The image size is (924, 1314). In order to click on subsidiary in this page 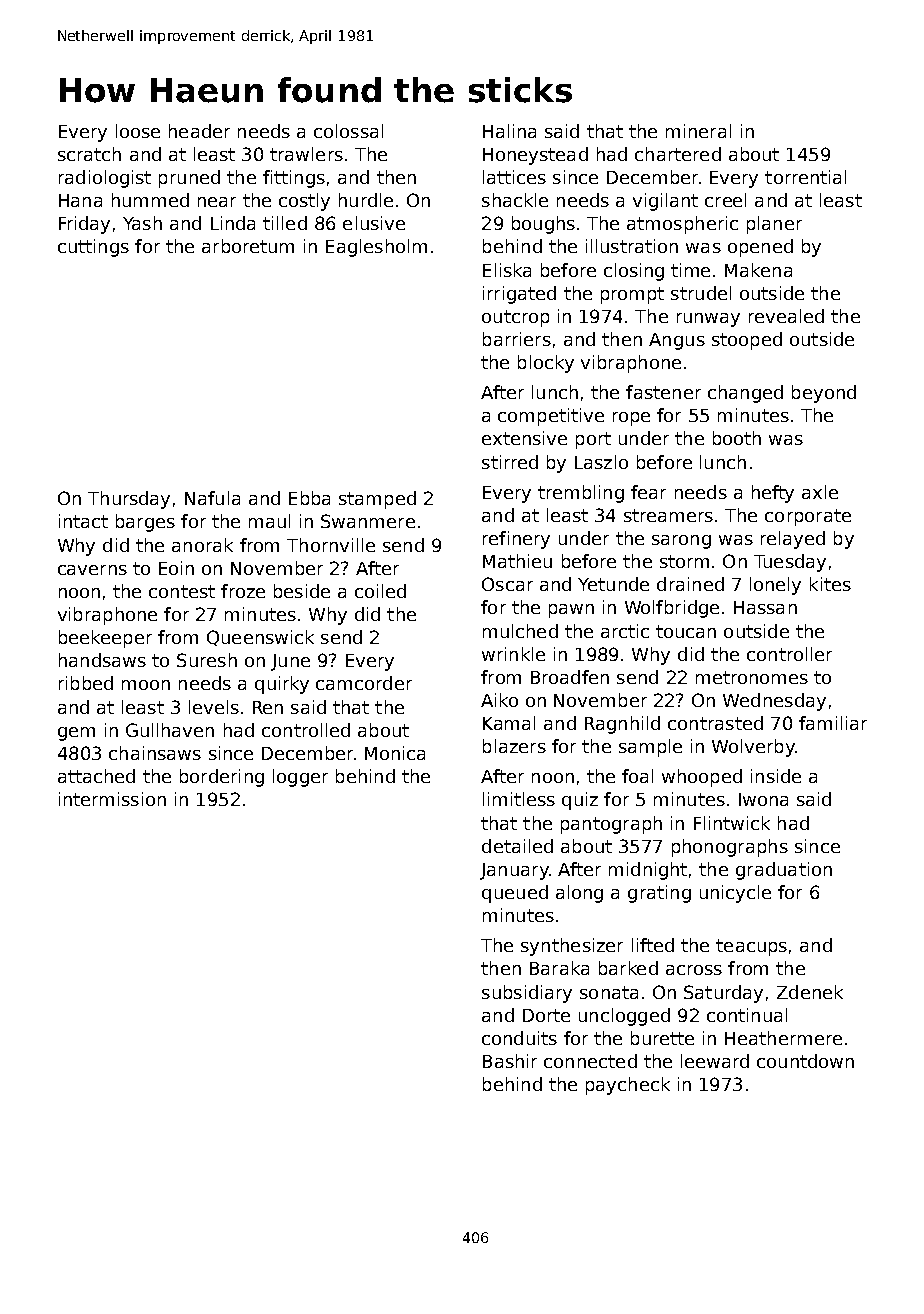, I will do `click(527, 994)`.
